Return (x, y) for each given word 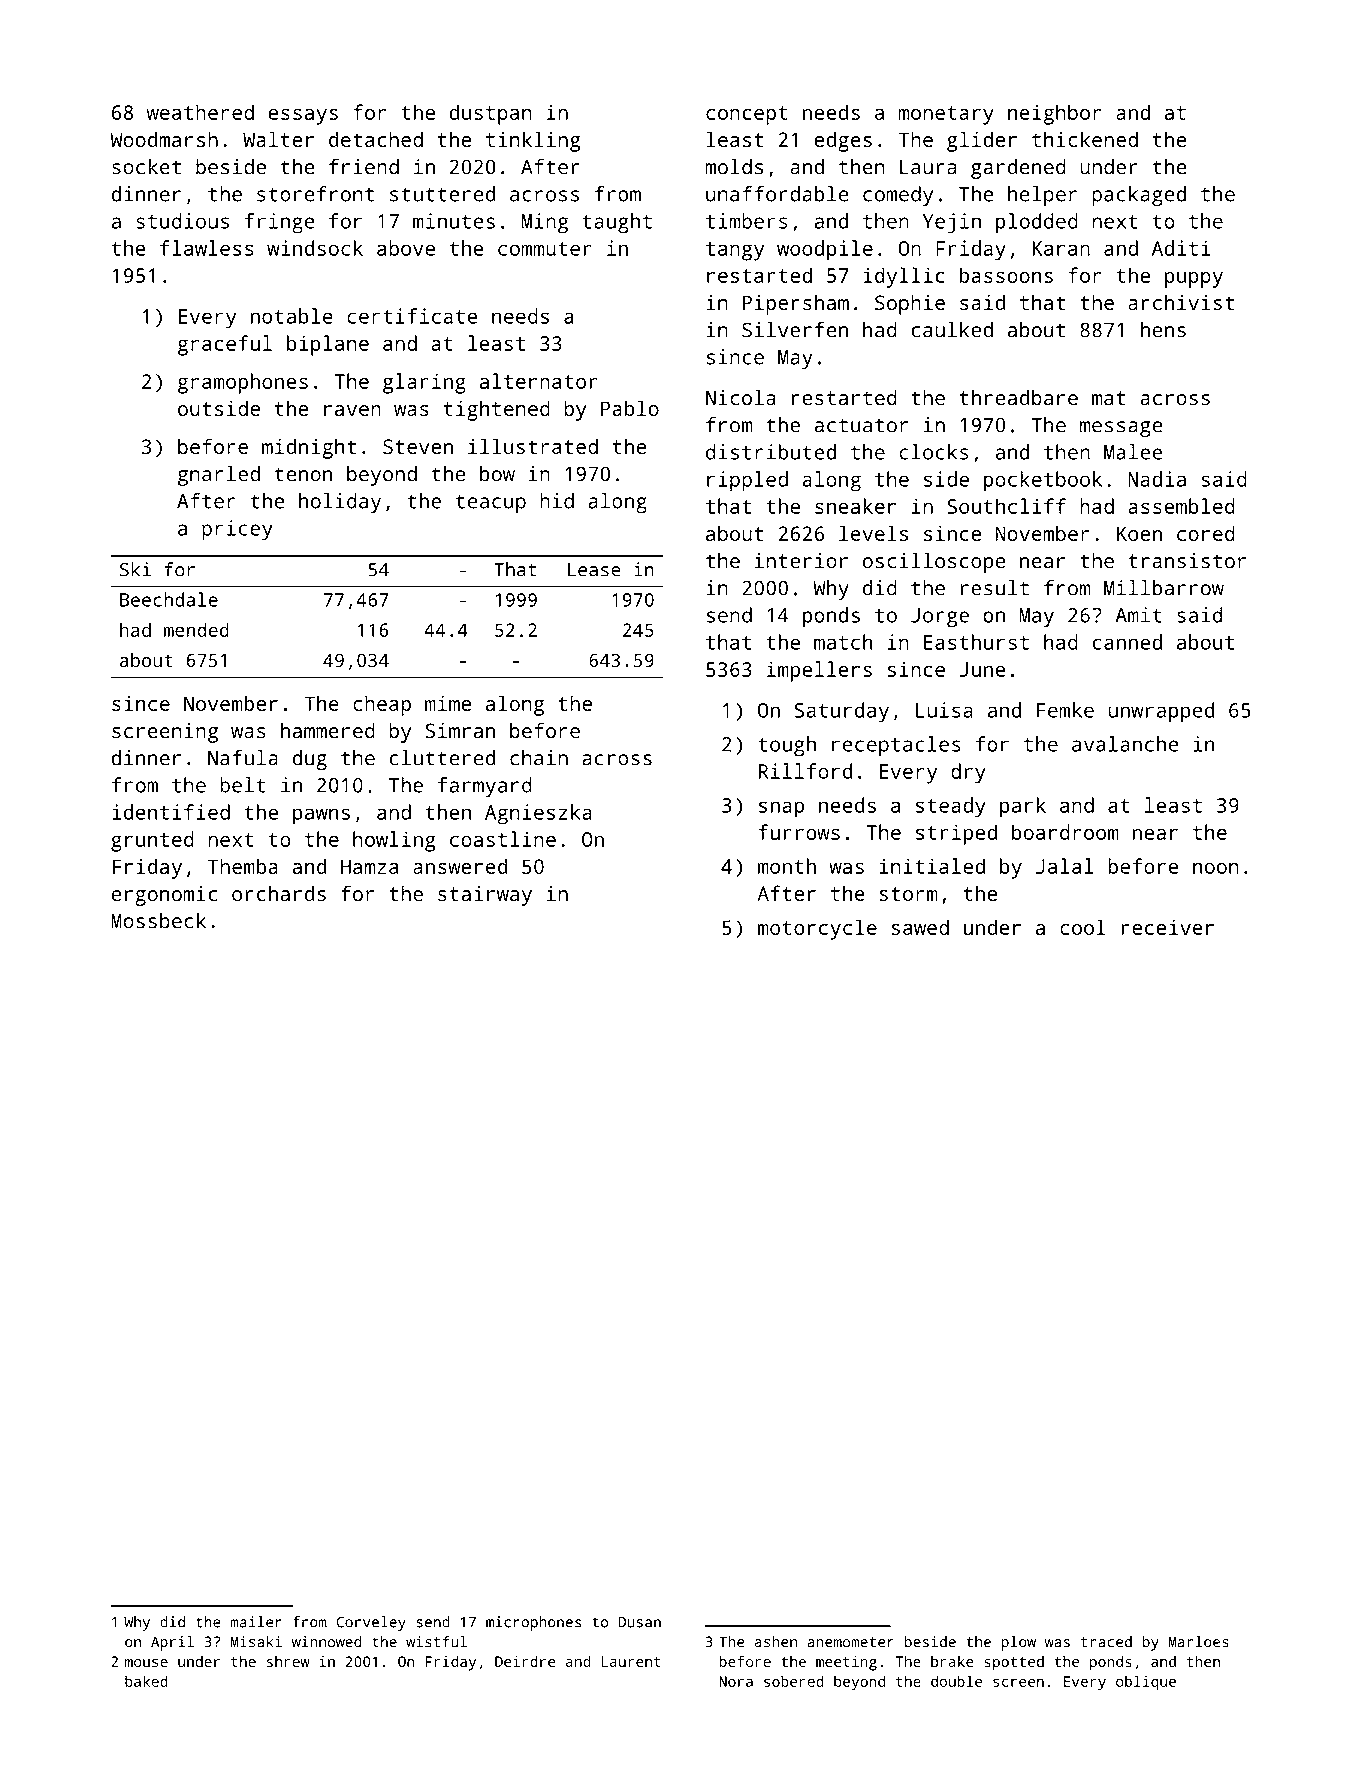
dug (310, 760)
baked (146, 1681)
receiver (1168, 927)
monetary (946, 115)
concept (747, 115)
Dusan (640, 1622)
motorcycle (817, 929)
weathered (200, 112)
